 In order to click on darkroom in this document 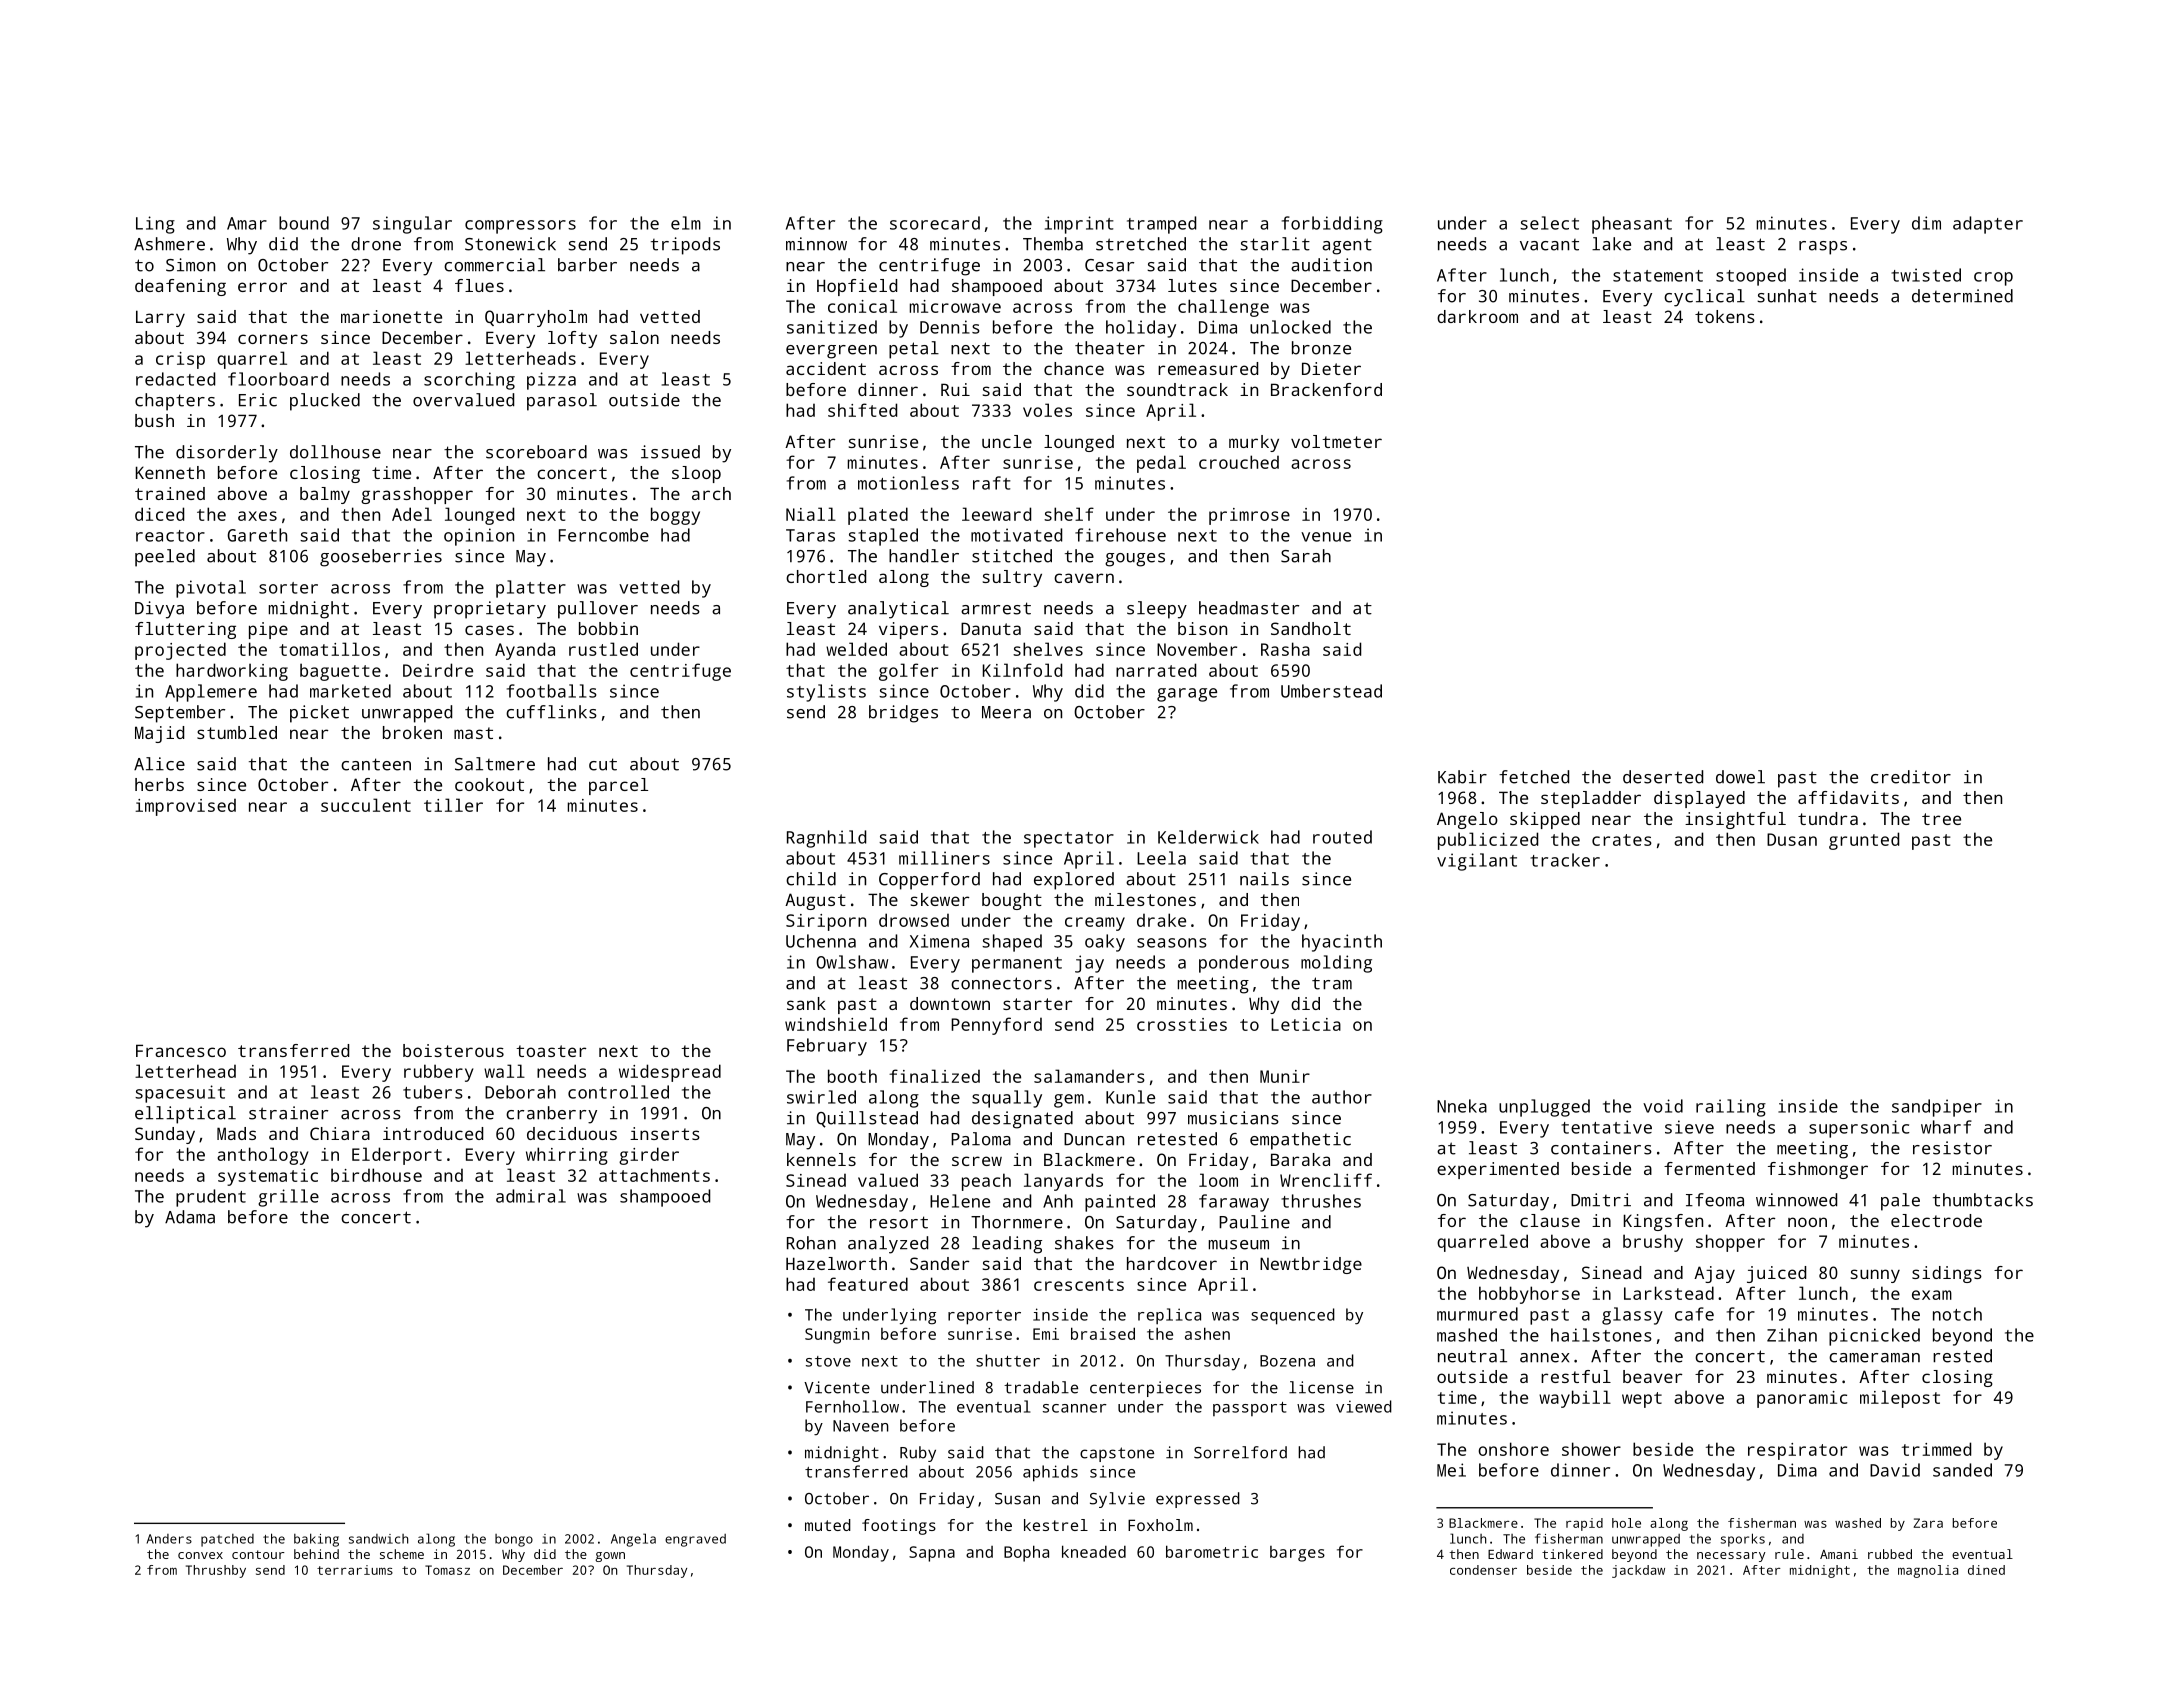, I will do `click(1477, 316)`.
